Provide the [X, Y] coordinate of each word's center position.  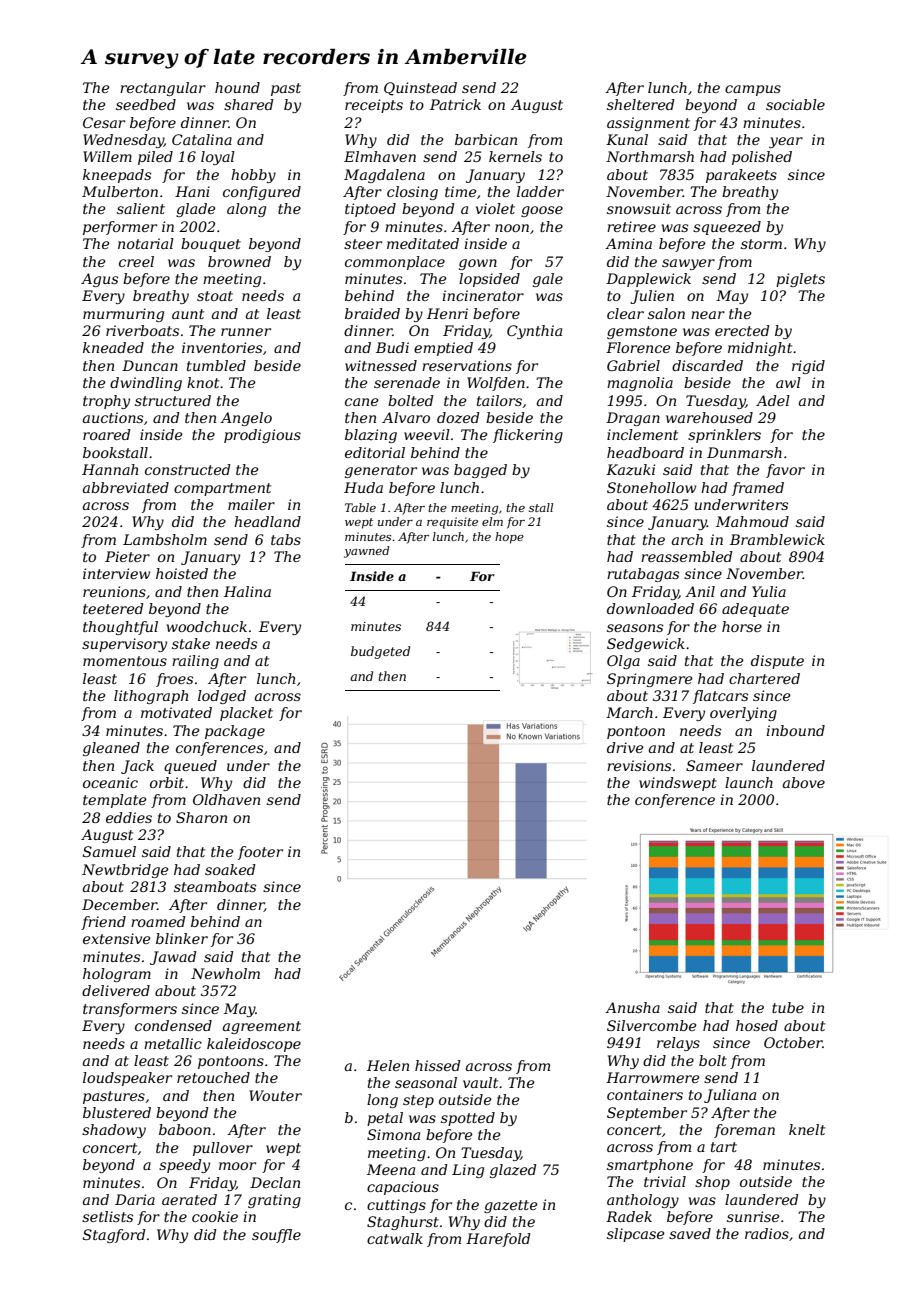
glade [195, 210]
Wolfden [496, 384]
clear [625, 313]
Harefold [498, 1240]
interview [116, 573]
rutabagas [643, 575]
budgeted [380, 652]
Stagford [114, 1236]
